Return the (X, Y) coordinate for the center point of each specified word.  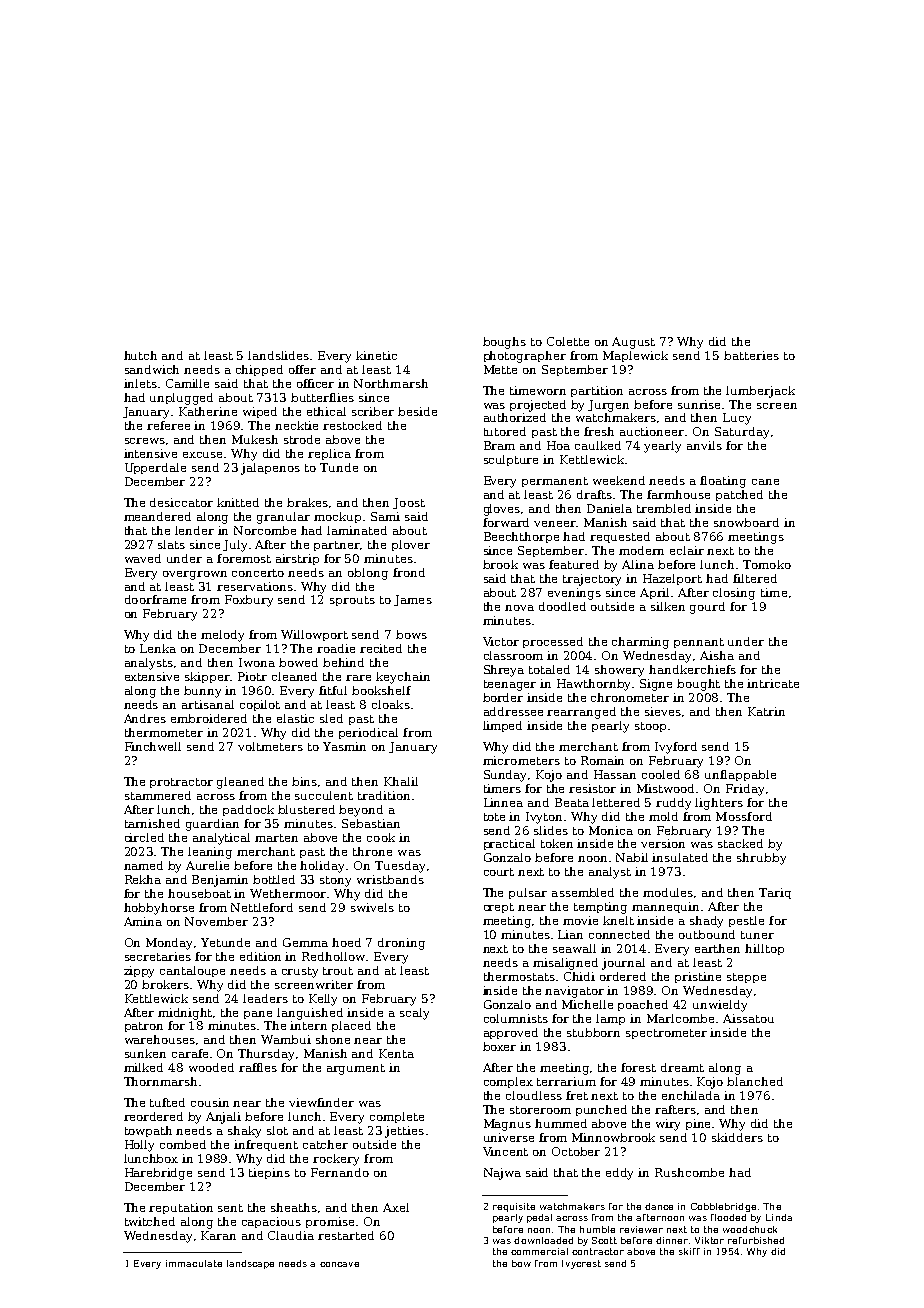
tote (494, 817)
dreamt (682, 1067)
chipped (259, 370)
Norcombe (265, 530)
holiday (322, 867)
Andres (145, 718)
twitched (150, 1221)
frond (409, 572)
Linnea (503, 802)
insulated (680, 857)
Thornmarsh (160, 1081)
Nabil (632, 857)
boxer (499, 1046)
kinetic (376, 355)
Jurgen (608, 406)
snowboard (746, 522)
